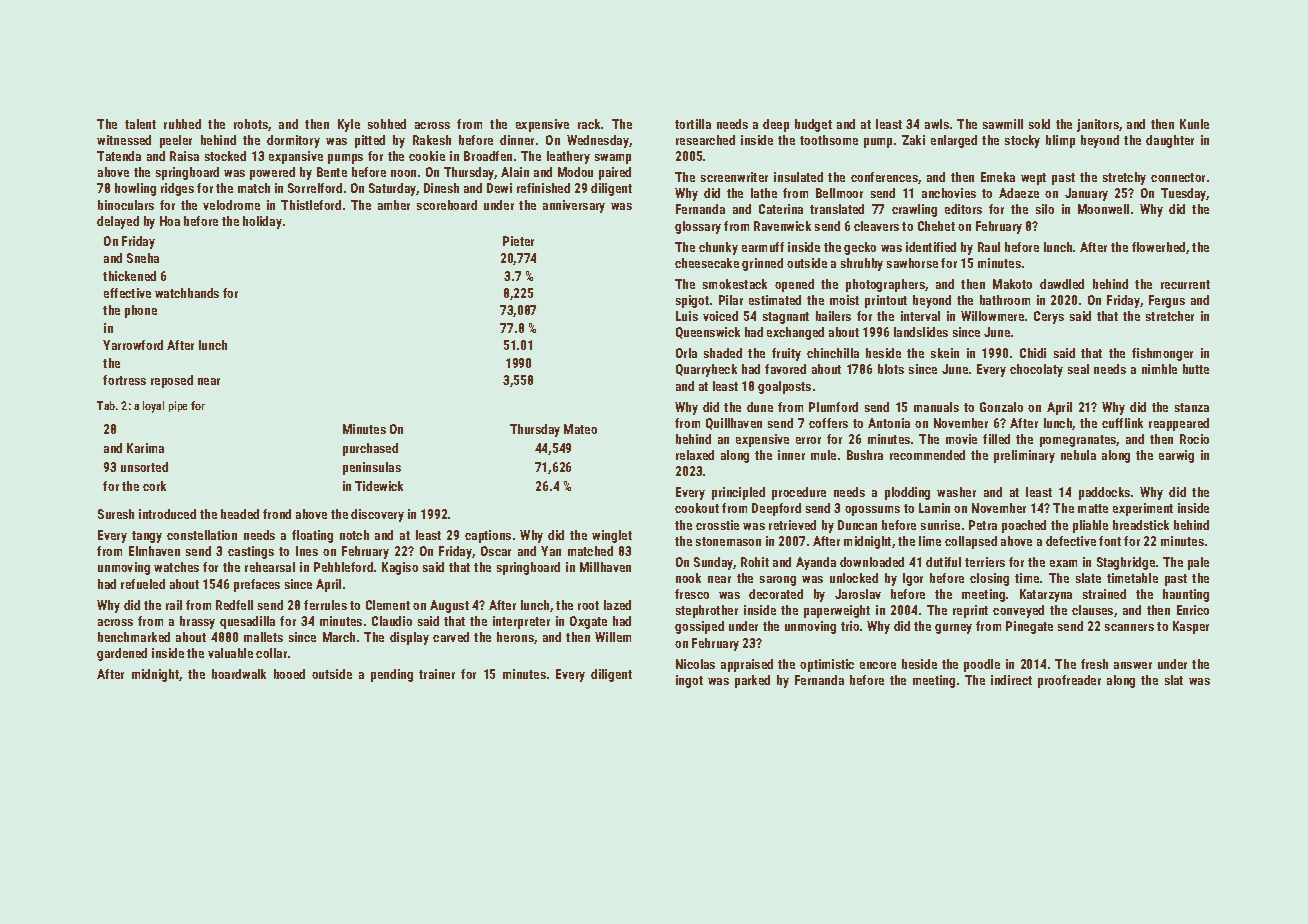 This screenshot has width=1308, height=924. What do you see at coordinates (377, 515) in the screenshot?
I see `discovery` at bounding box center [377, 515].
